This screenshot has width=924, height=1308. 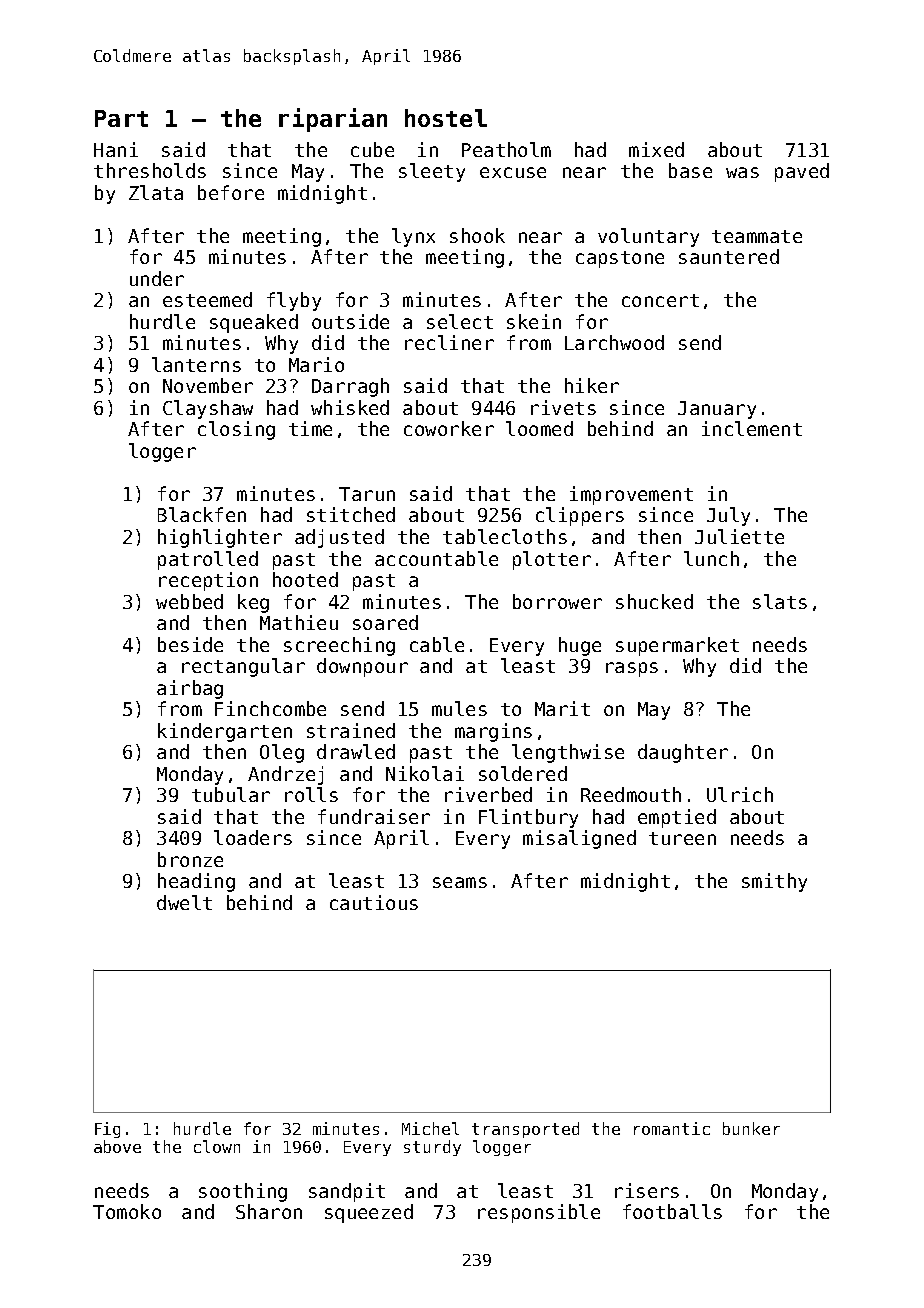 What do you see at coordinates (677, 646) in the screenshot?
I see `supermarket` at bounding box center [677, 646].
